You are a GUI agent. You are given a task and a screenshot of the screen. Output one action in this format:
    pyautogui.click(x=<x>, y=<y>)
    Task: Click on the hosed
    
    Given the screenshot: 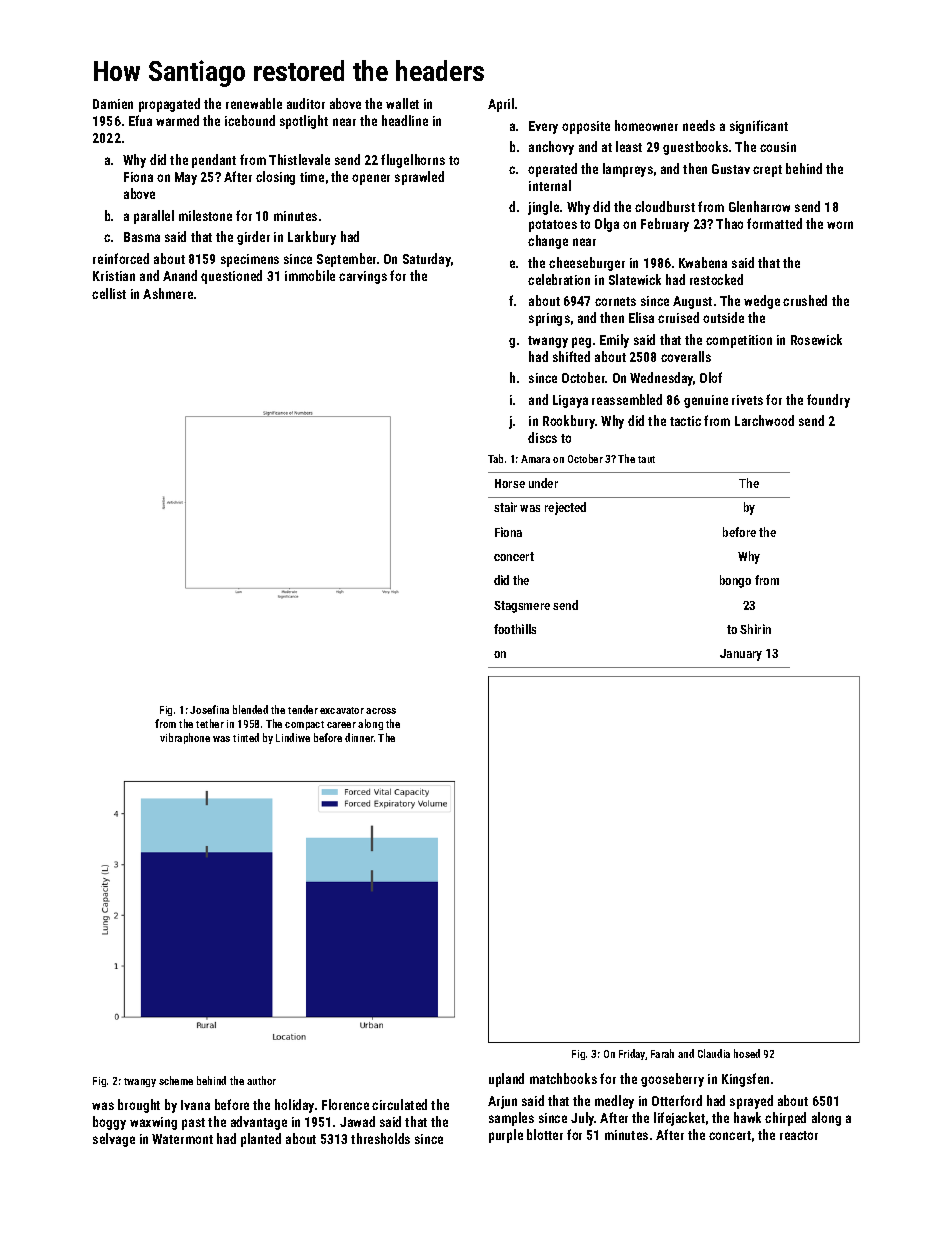 What is the action you would take?
    pyautogui.click(x=747, y=1053)
